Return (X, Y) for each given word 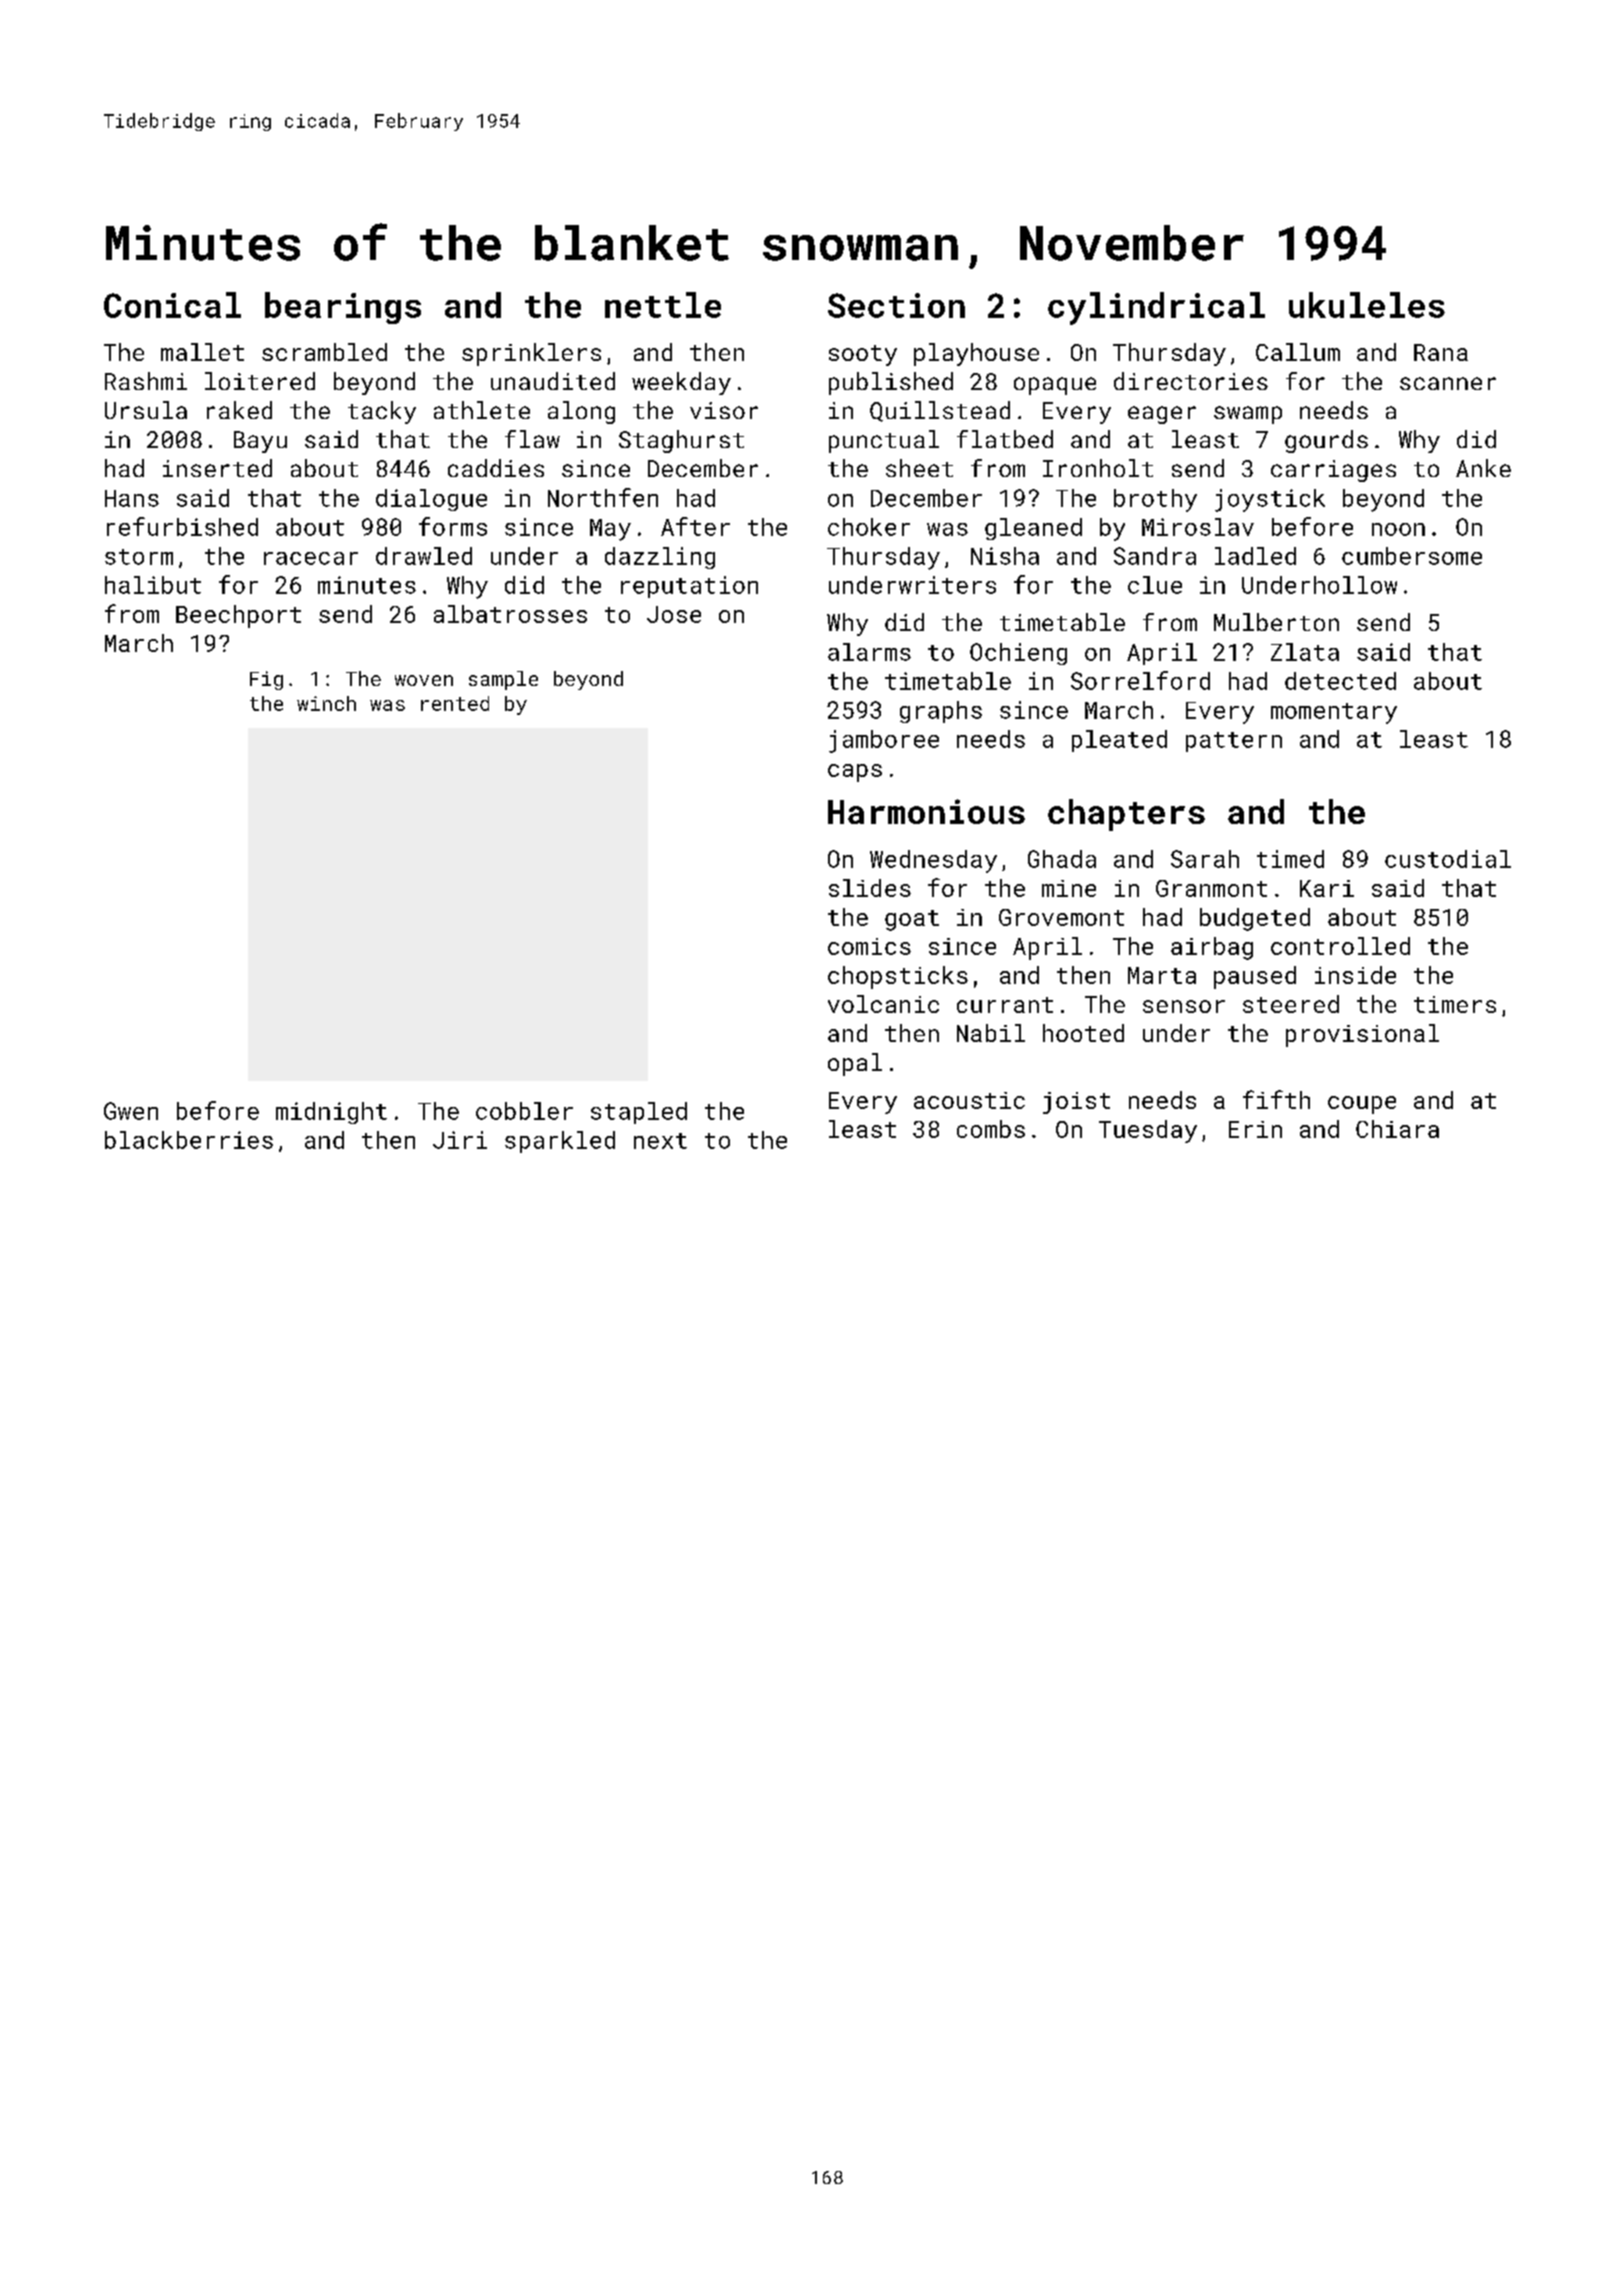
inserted (217, 468)
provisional (1362, 1035)
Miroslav (1198, 527)
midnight (331, 1113)
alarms (869, 652)
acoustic (969, 1100)
